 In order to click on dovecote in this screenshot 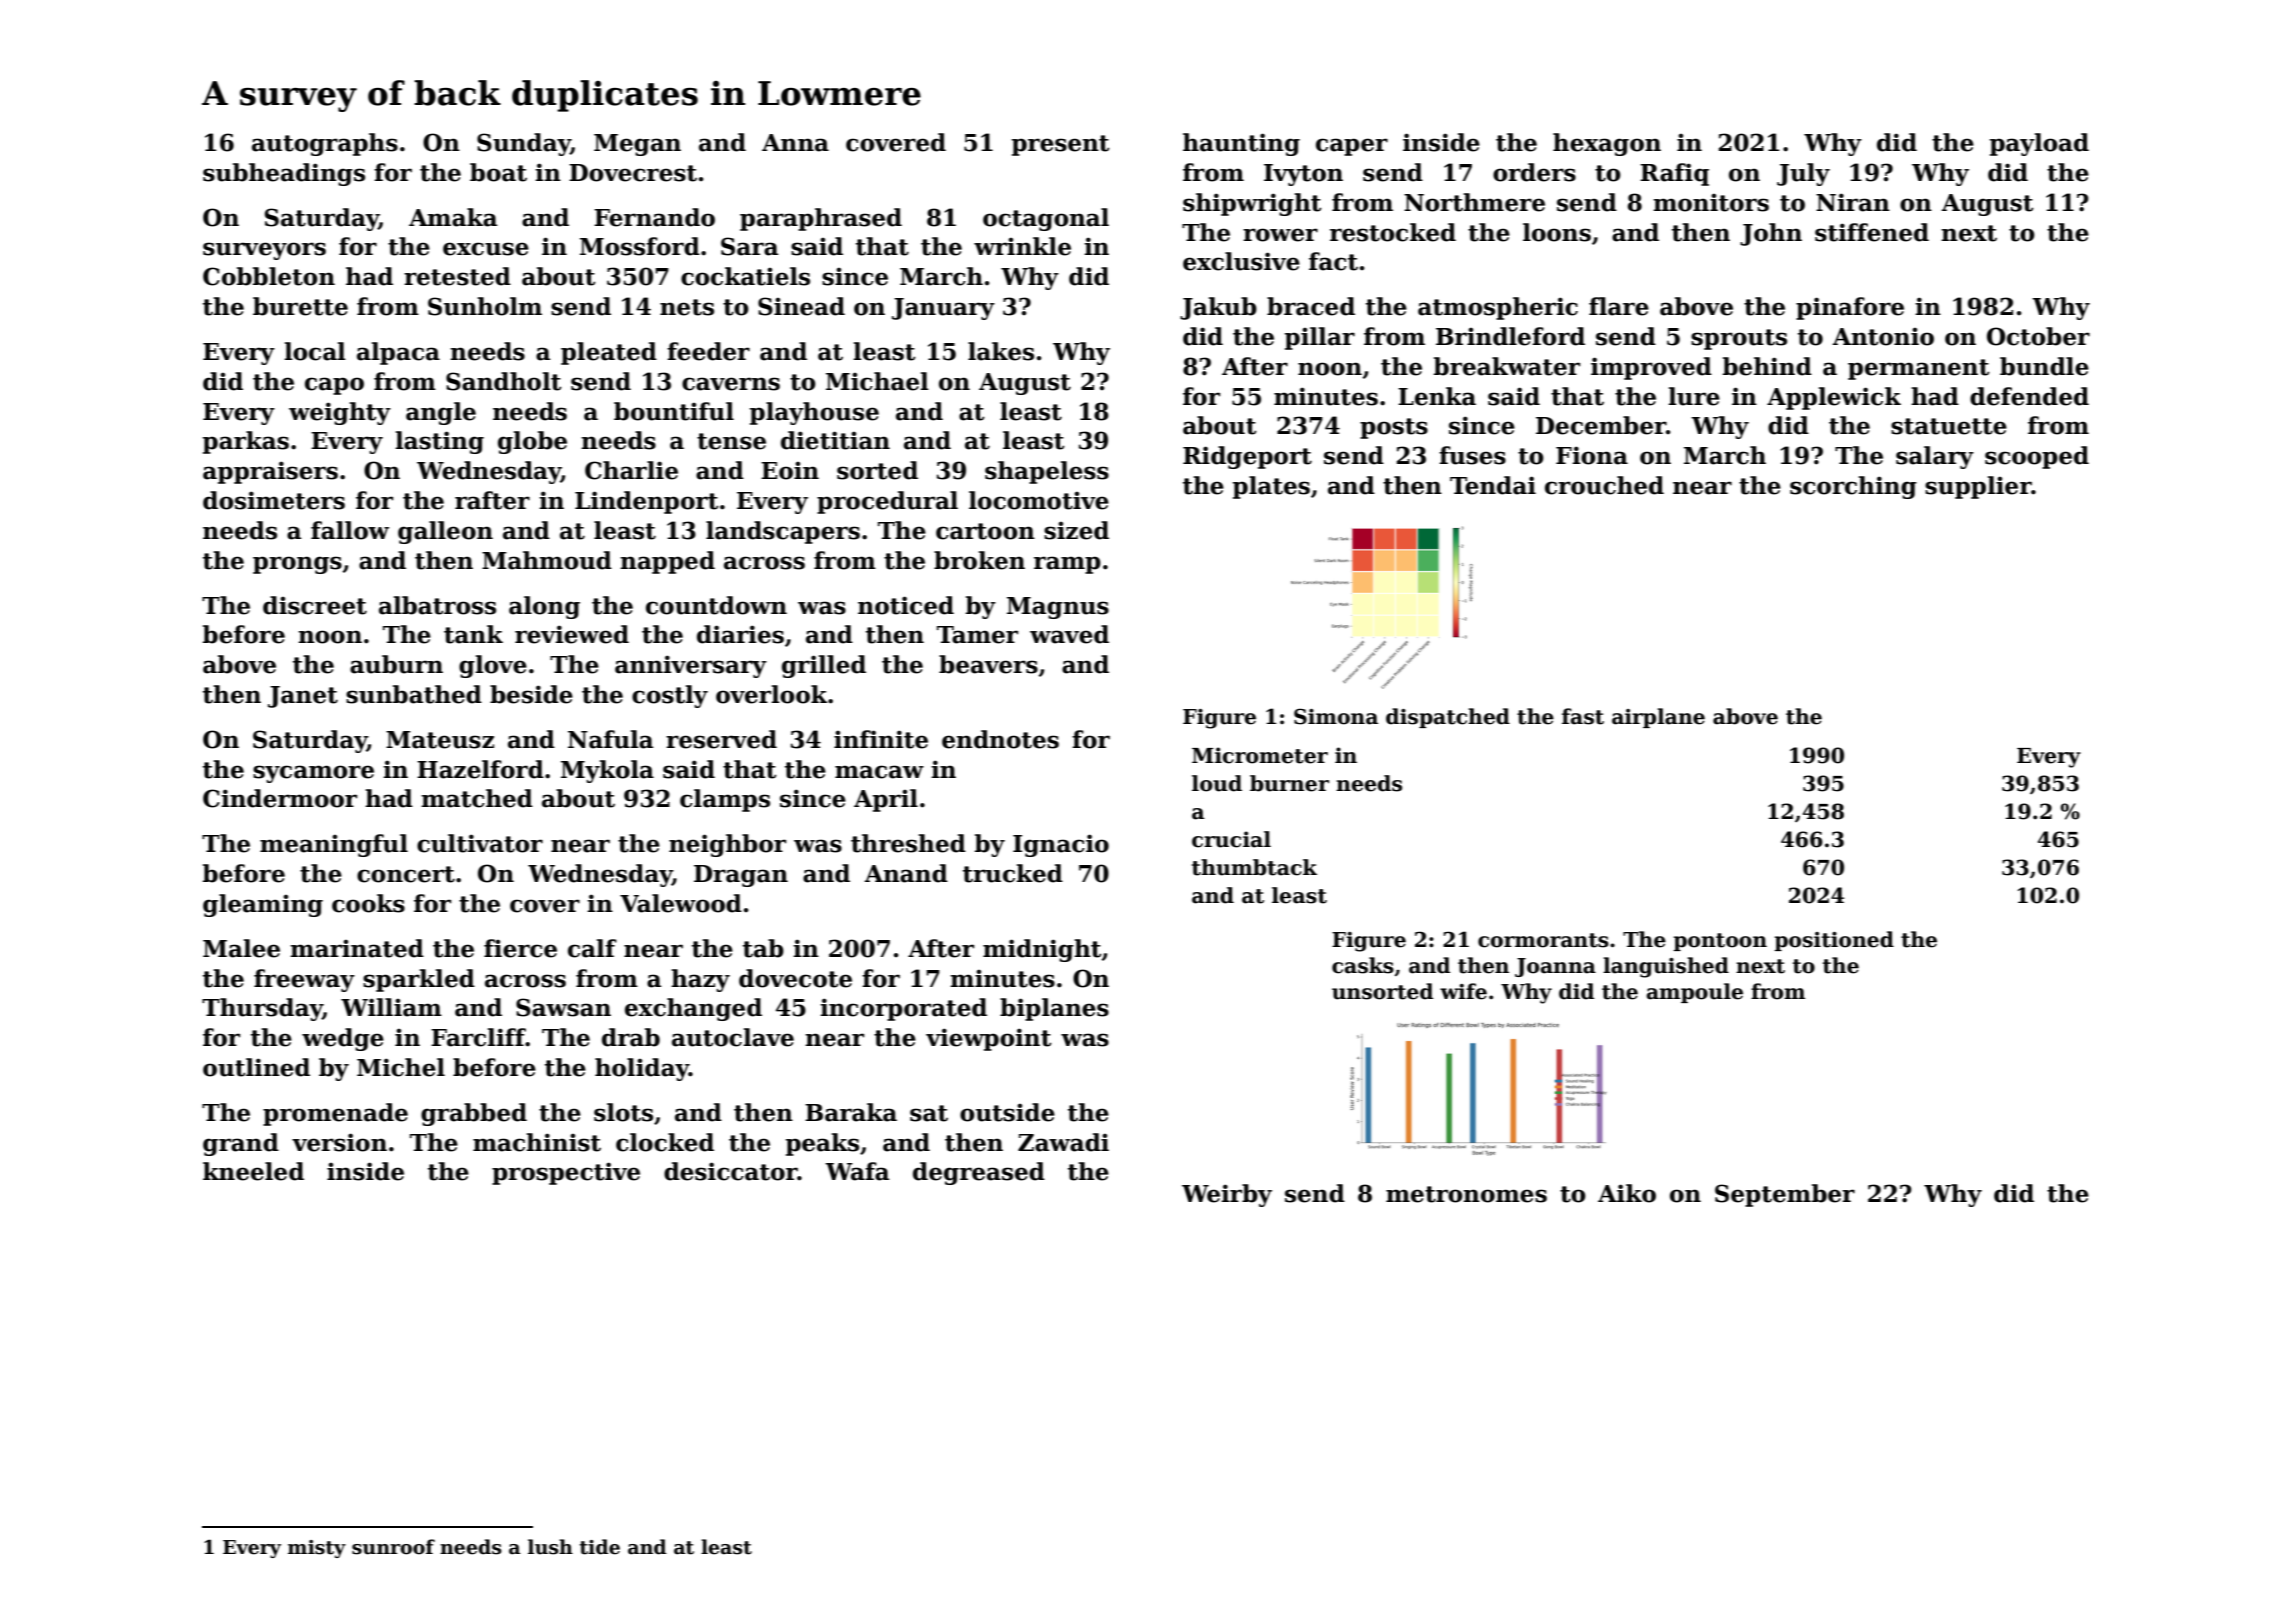, I will do `click(795, 978)`.
